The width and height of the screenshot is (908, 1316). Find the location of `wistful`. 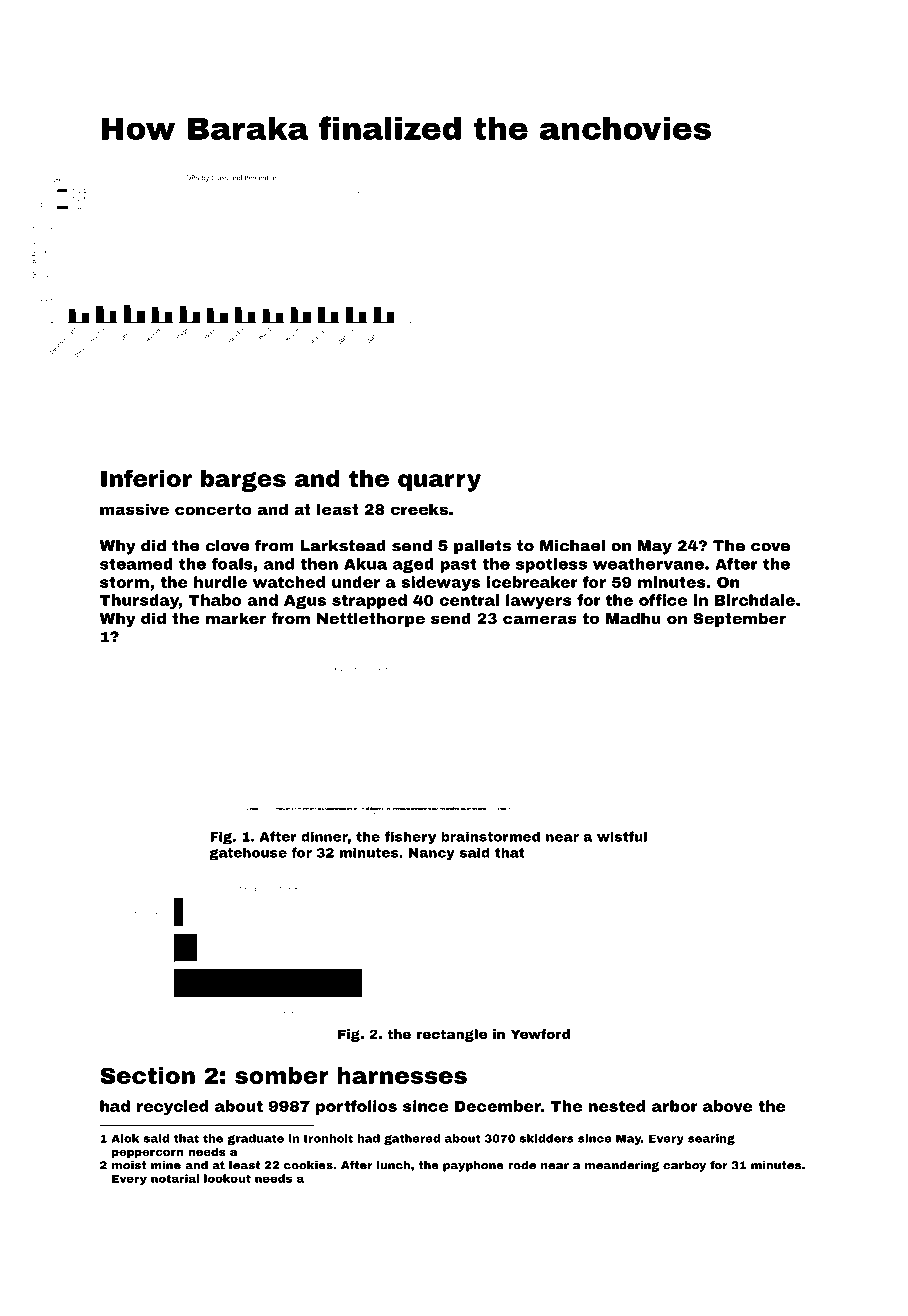

wistful is located at coordinates (622, 836).
